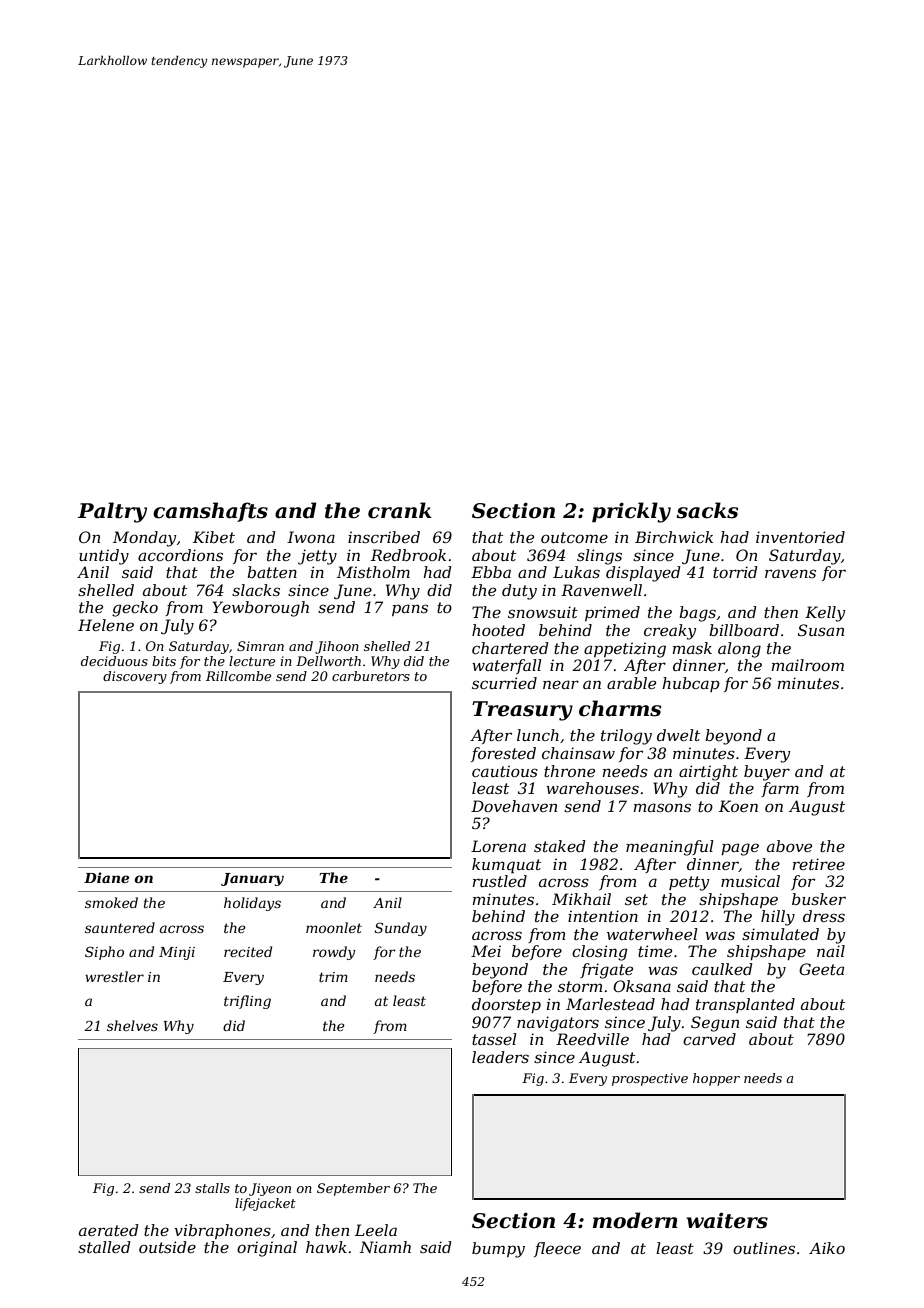 Image resolution: width=924 pixels, height=1308 pixels. Describe the element at coordinates (410, 610) in the screenshot. I see `pans` at that location.
